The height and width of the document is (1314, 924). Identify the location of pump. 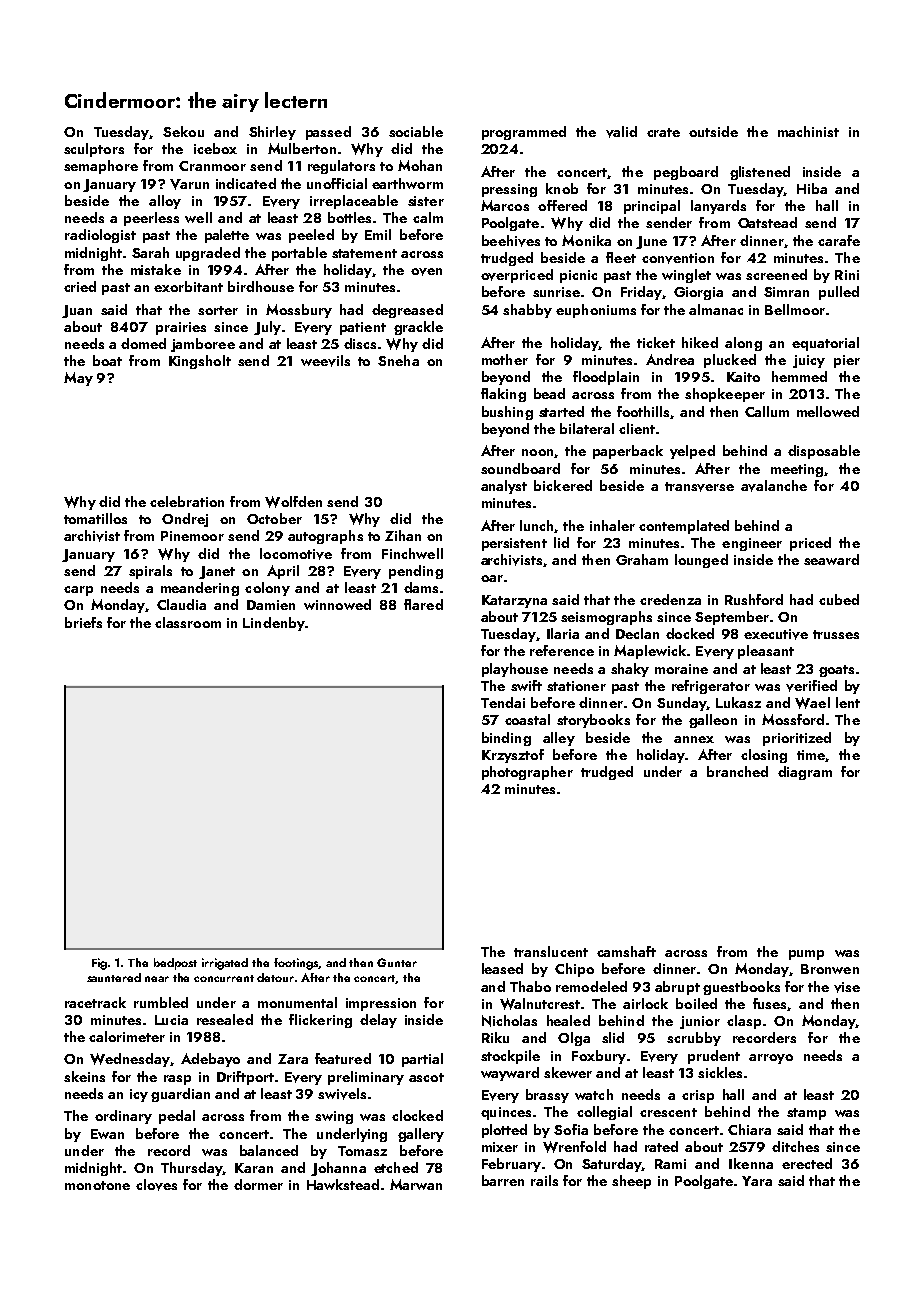
(806, 955).
